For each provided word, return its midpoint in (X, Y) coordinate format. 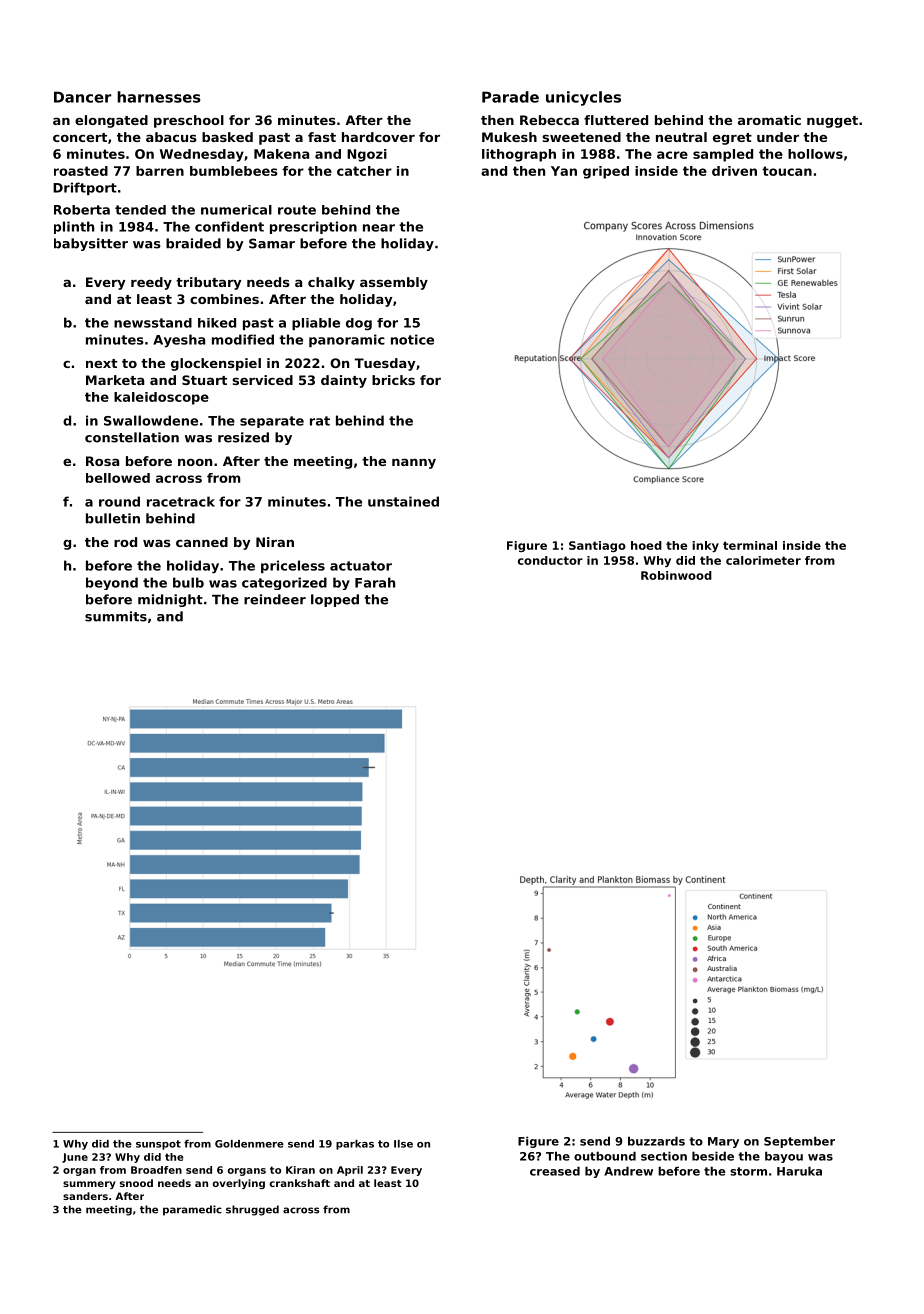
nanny (414, 464)
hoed (646, 545)
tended (140, 210)
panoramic (347, 340)
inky (705, 546)
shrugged (252, 1210)
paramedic (192, 1210)
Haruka (799, 1171)
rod (125, 542)
